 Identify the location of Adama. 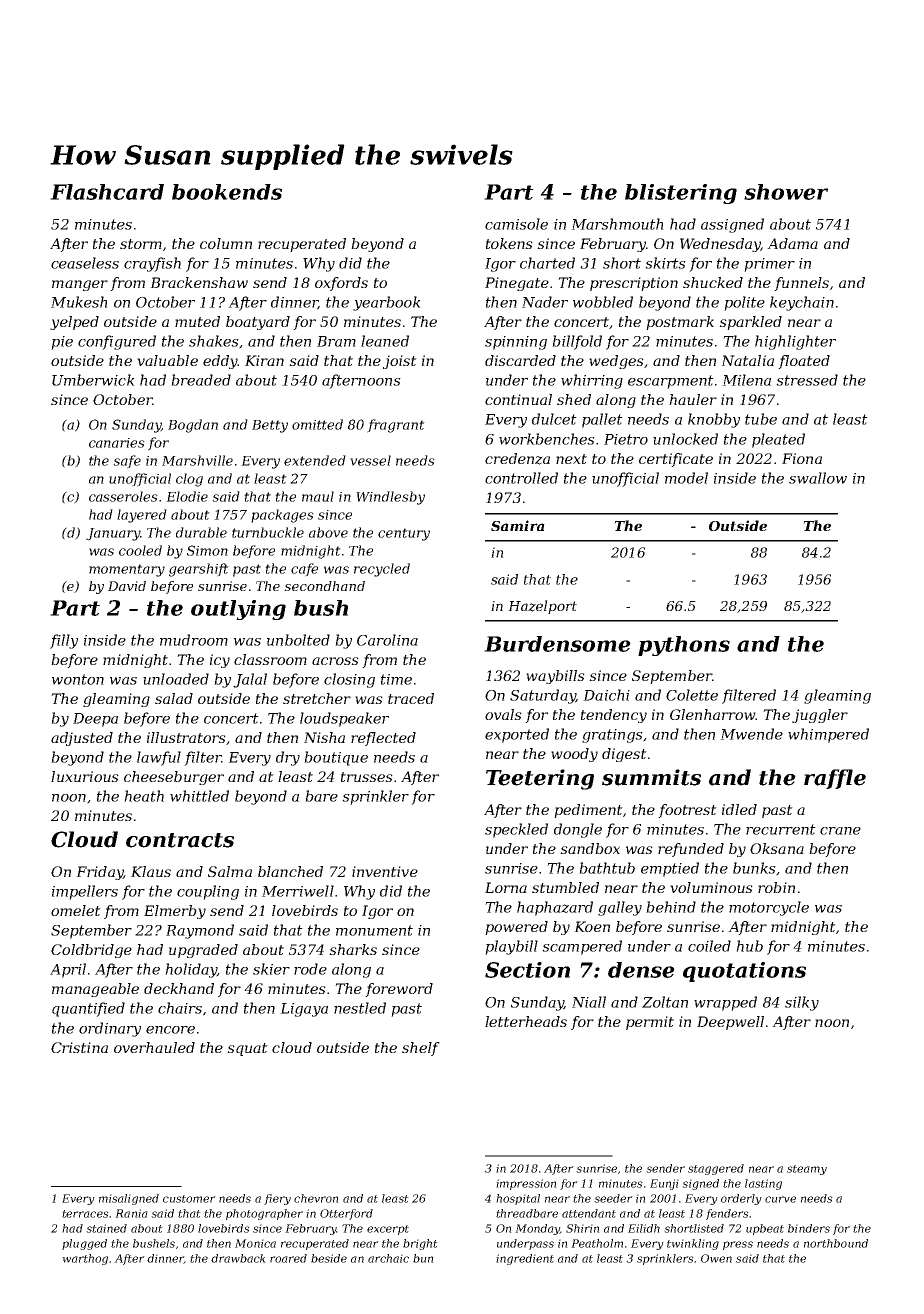
(792, 243).
